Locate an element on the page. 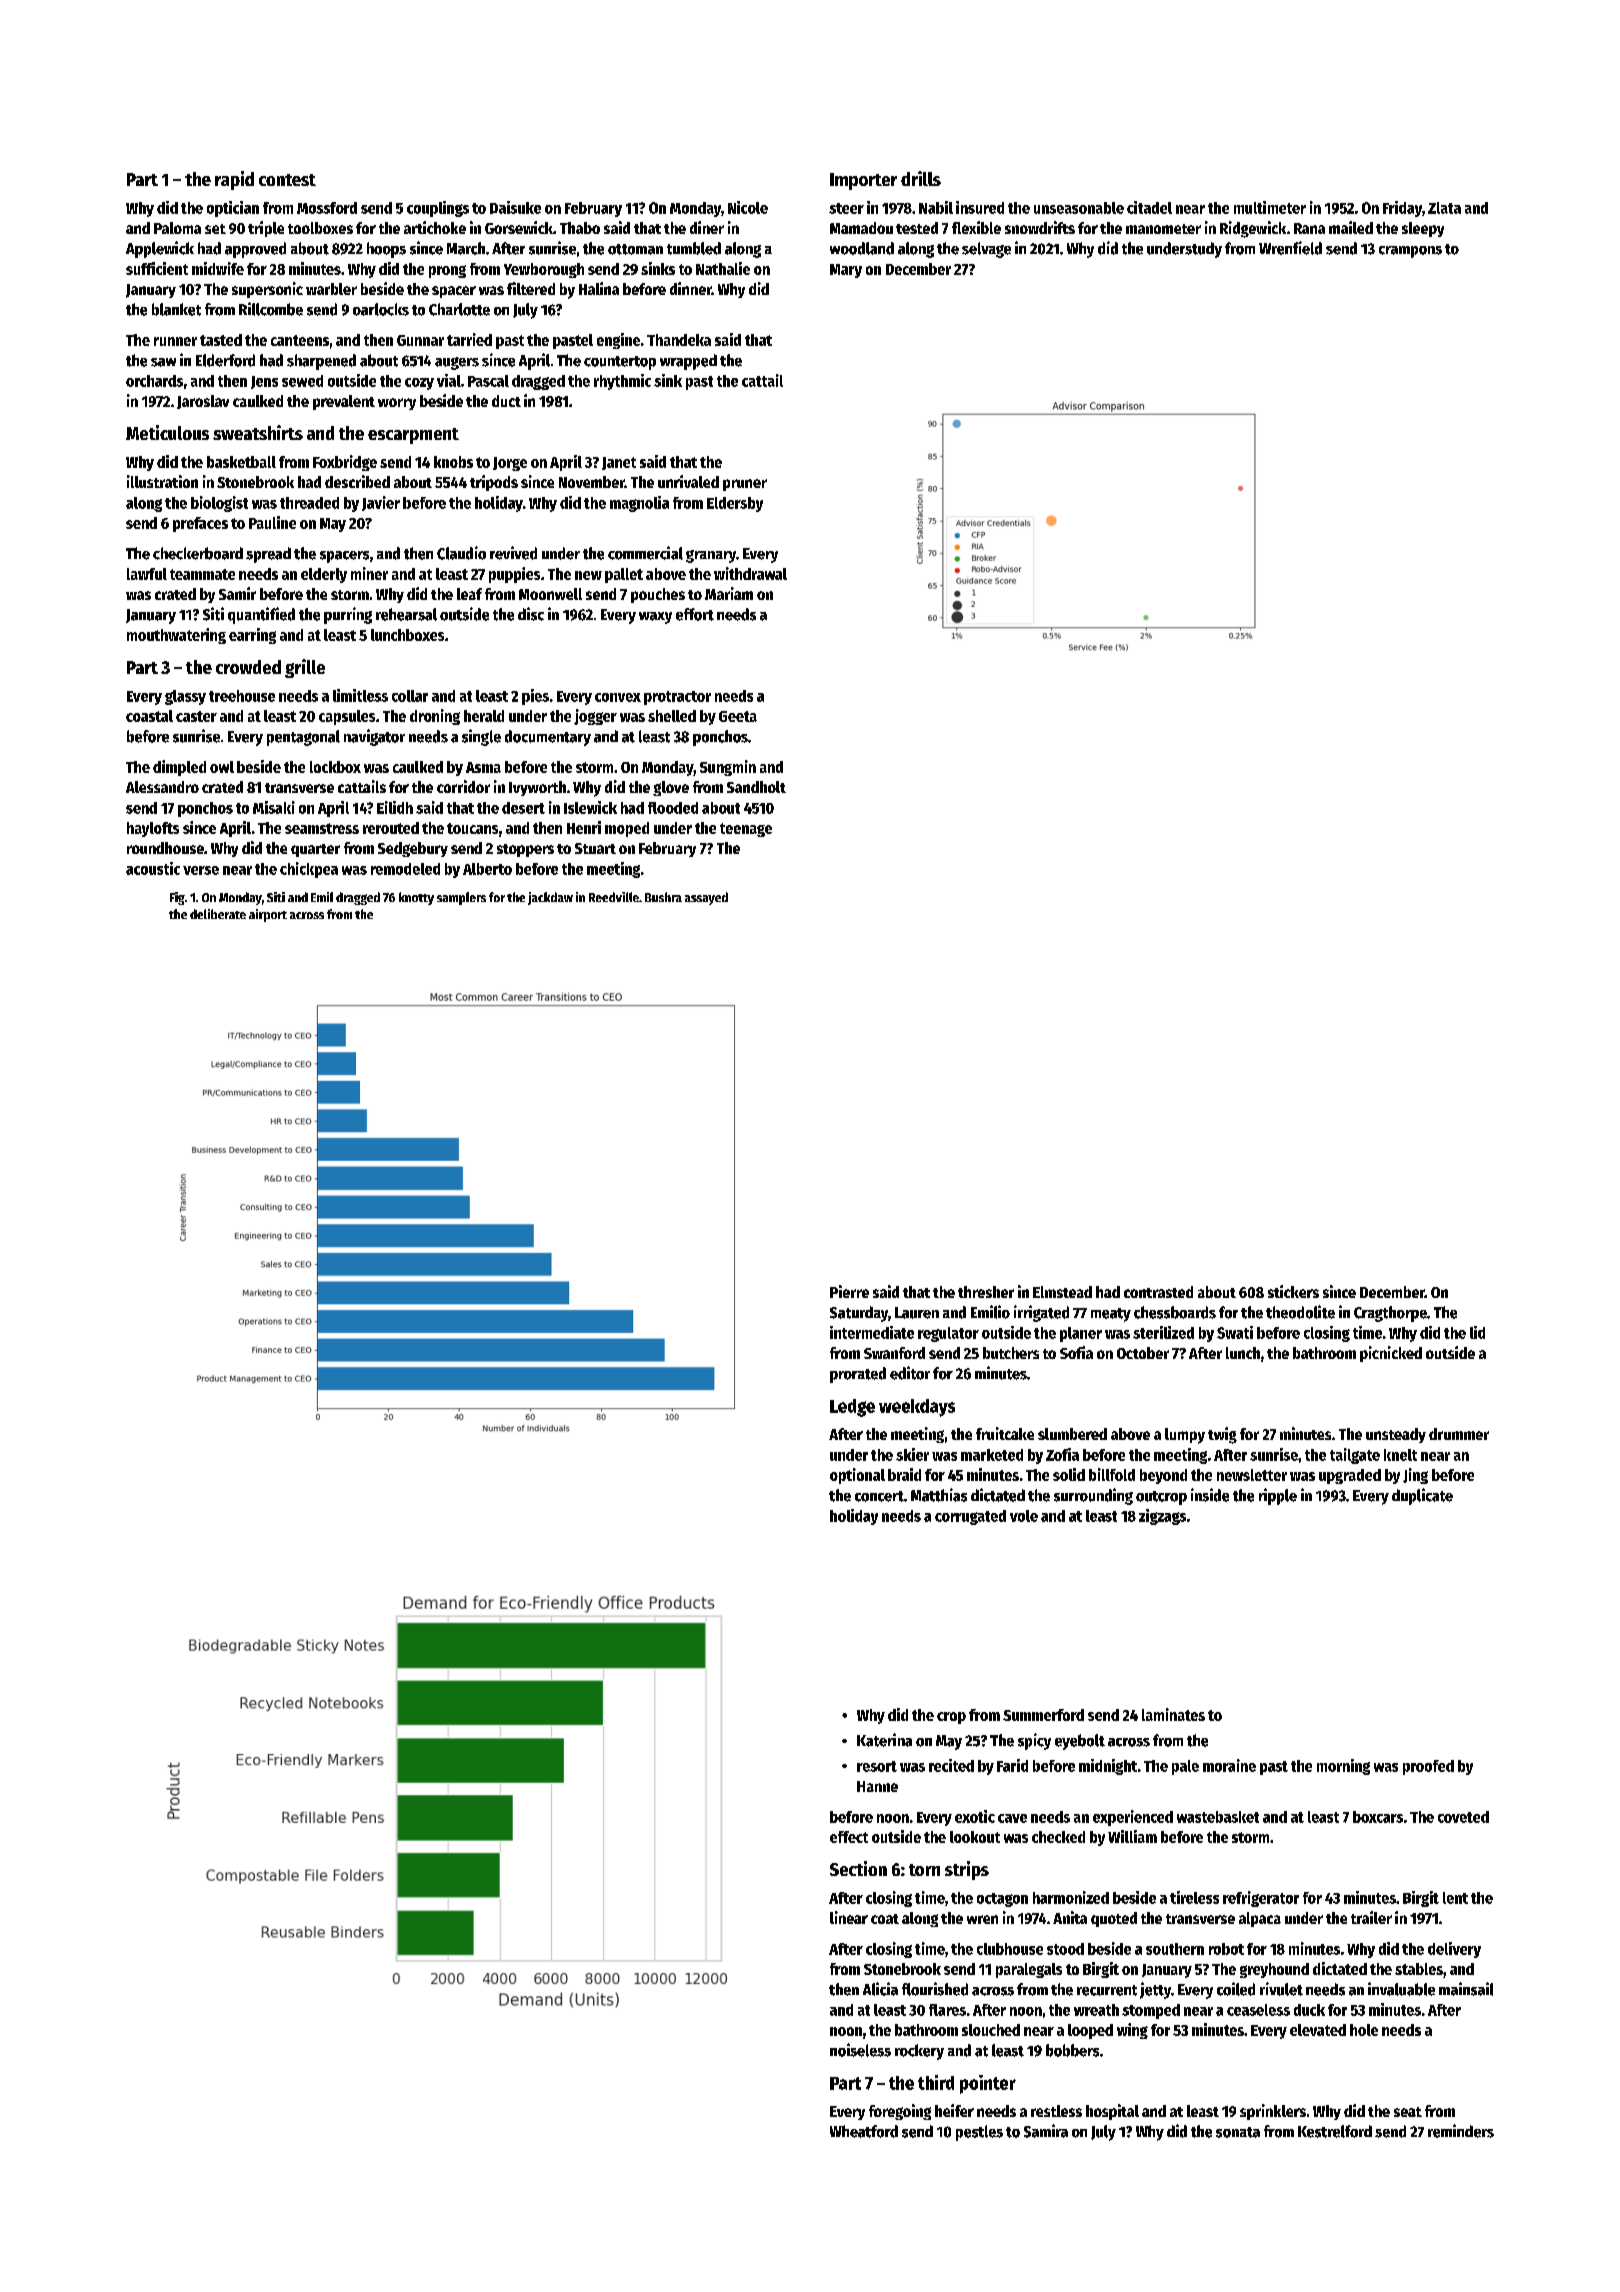  rapid is located at coordinates (234, 180).
